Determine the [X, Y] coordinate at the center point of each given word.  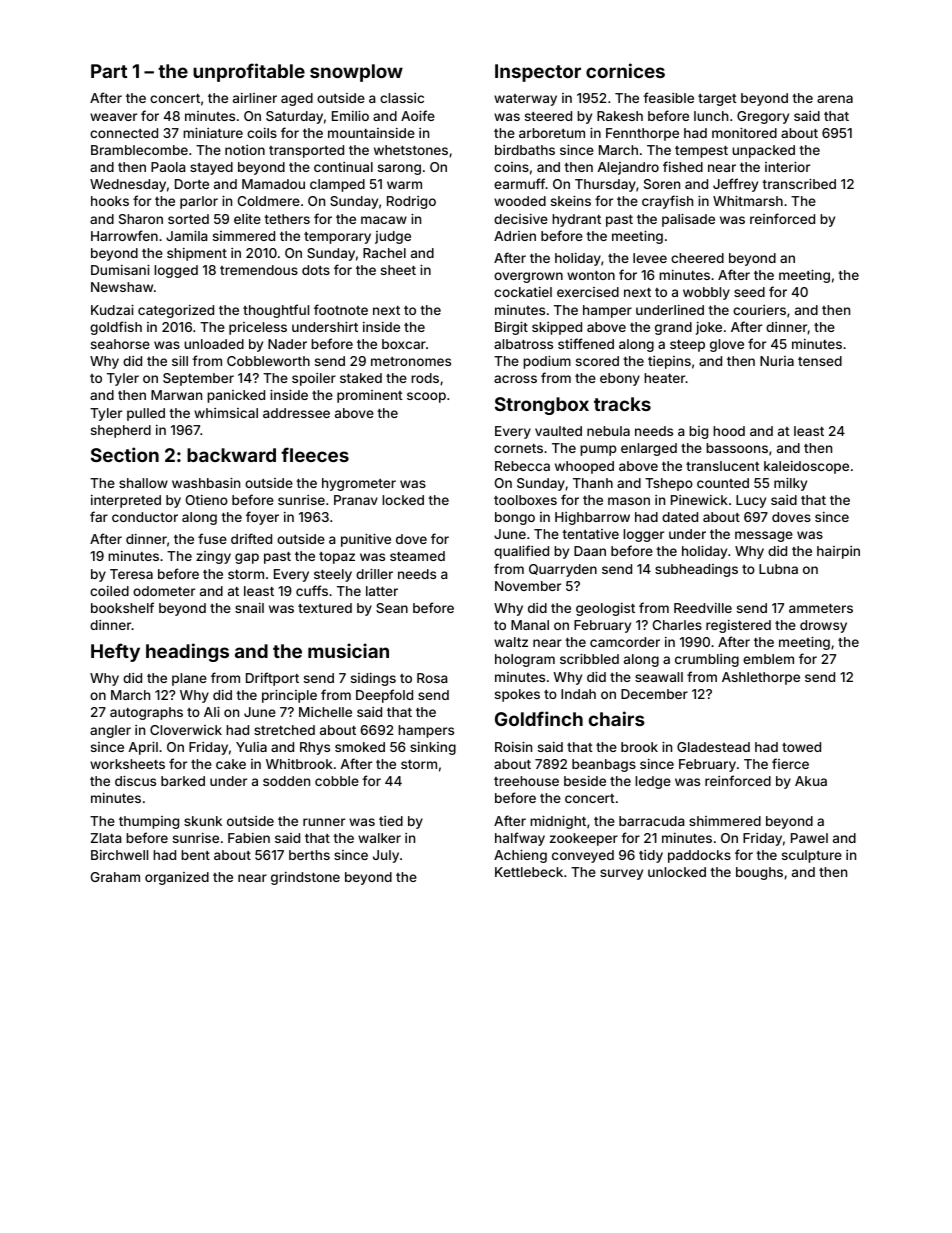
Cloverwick [186, 730]
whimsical [226, 413]
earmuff [520, 183]
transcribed [799, 183]
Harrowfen [124, 235]
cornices [625, 70]
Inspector [538, 73]
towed [801, 747]
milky [790, 484]
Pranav [356, 500]
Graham [115, 877]
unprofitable [249, 72]
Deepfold [384, 696]
